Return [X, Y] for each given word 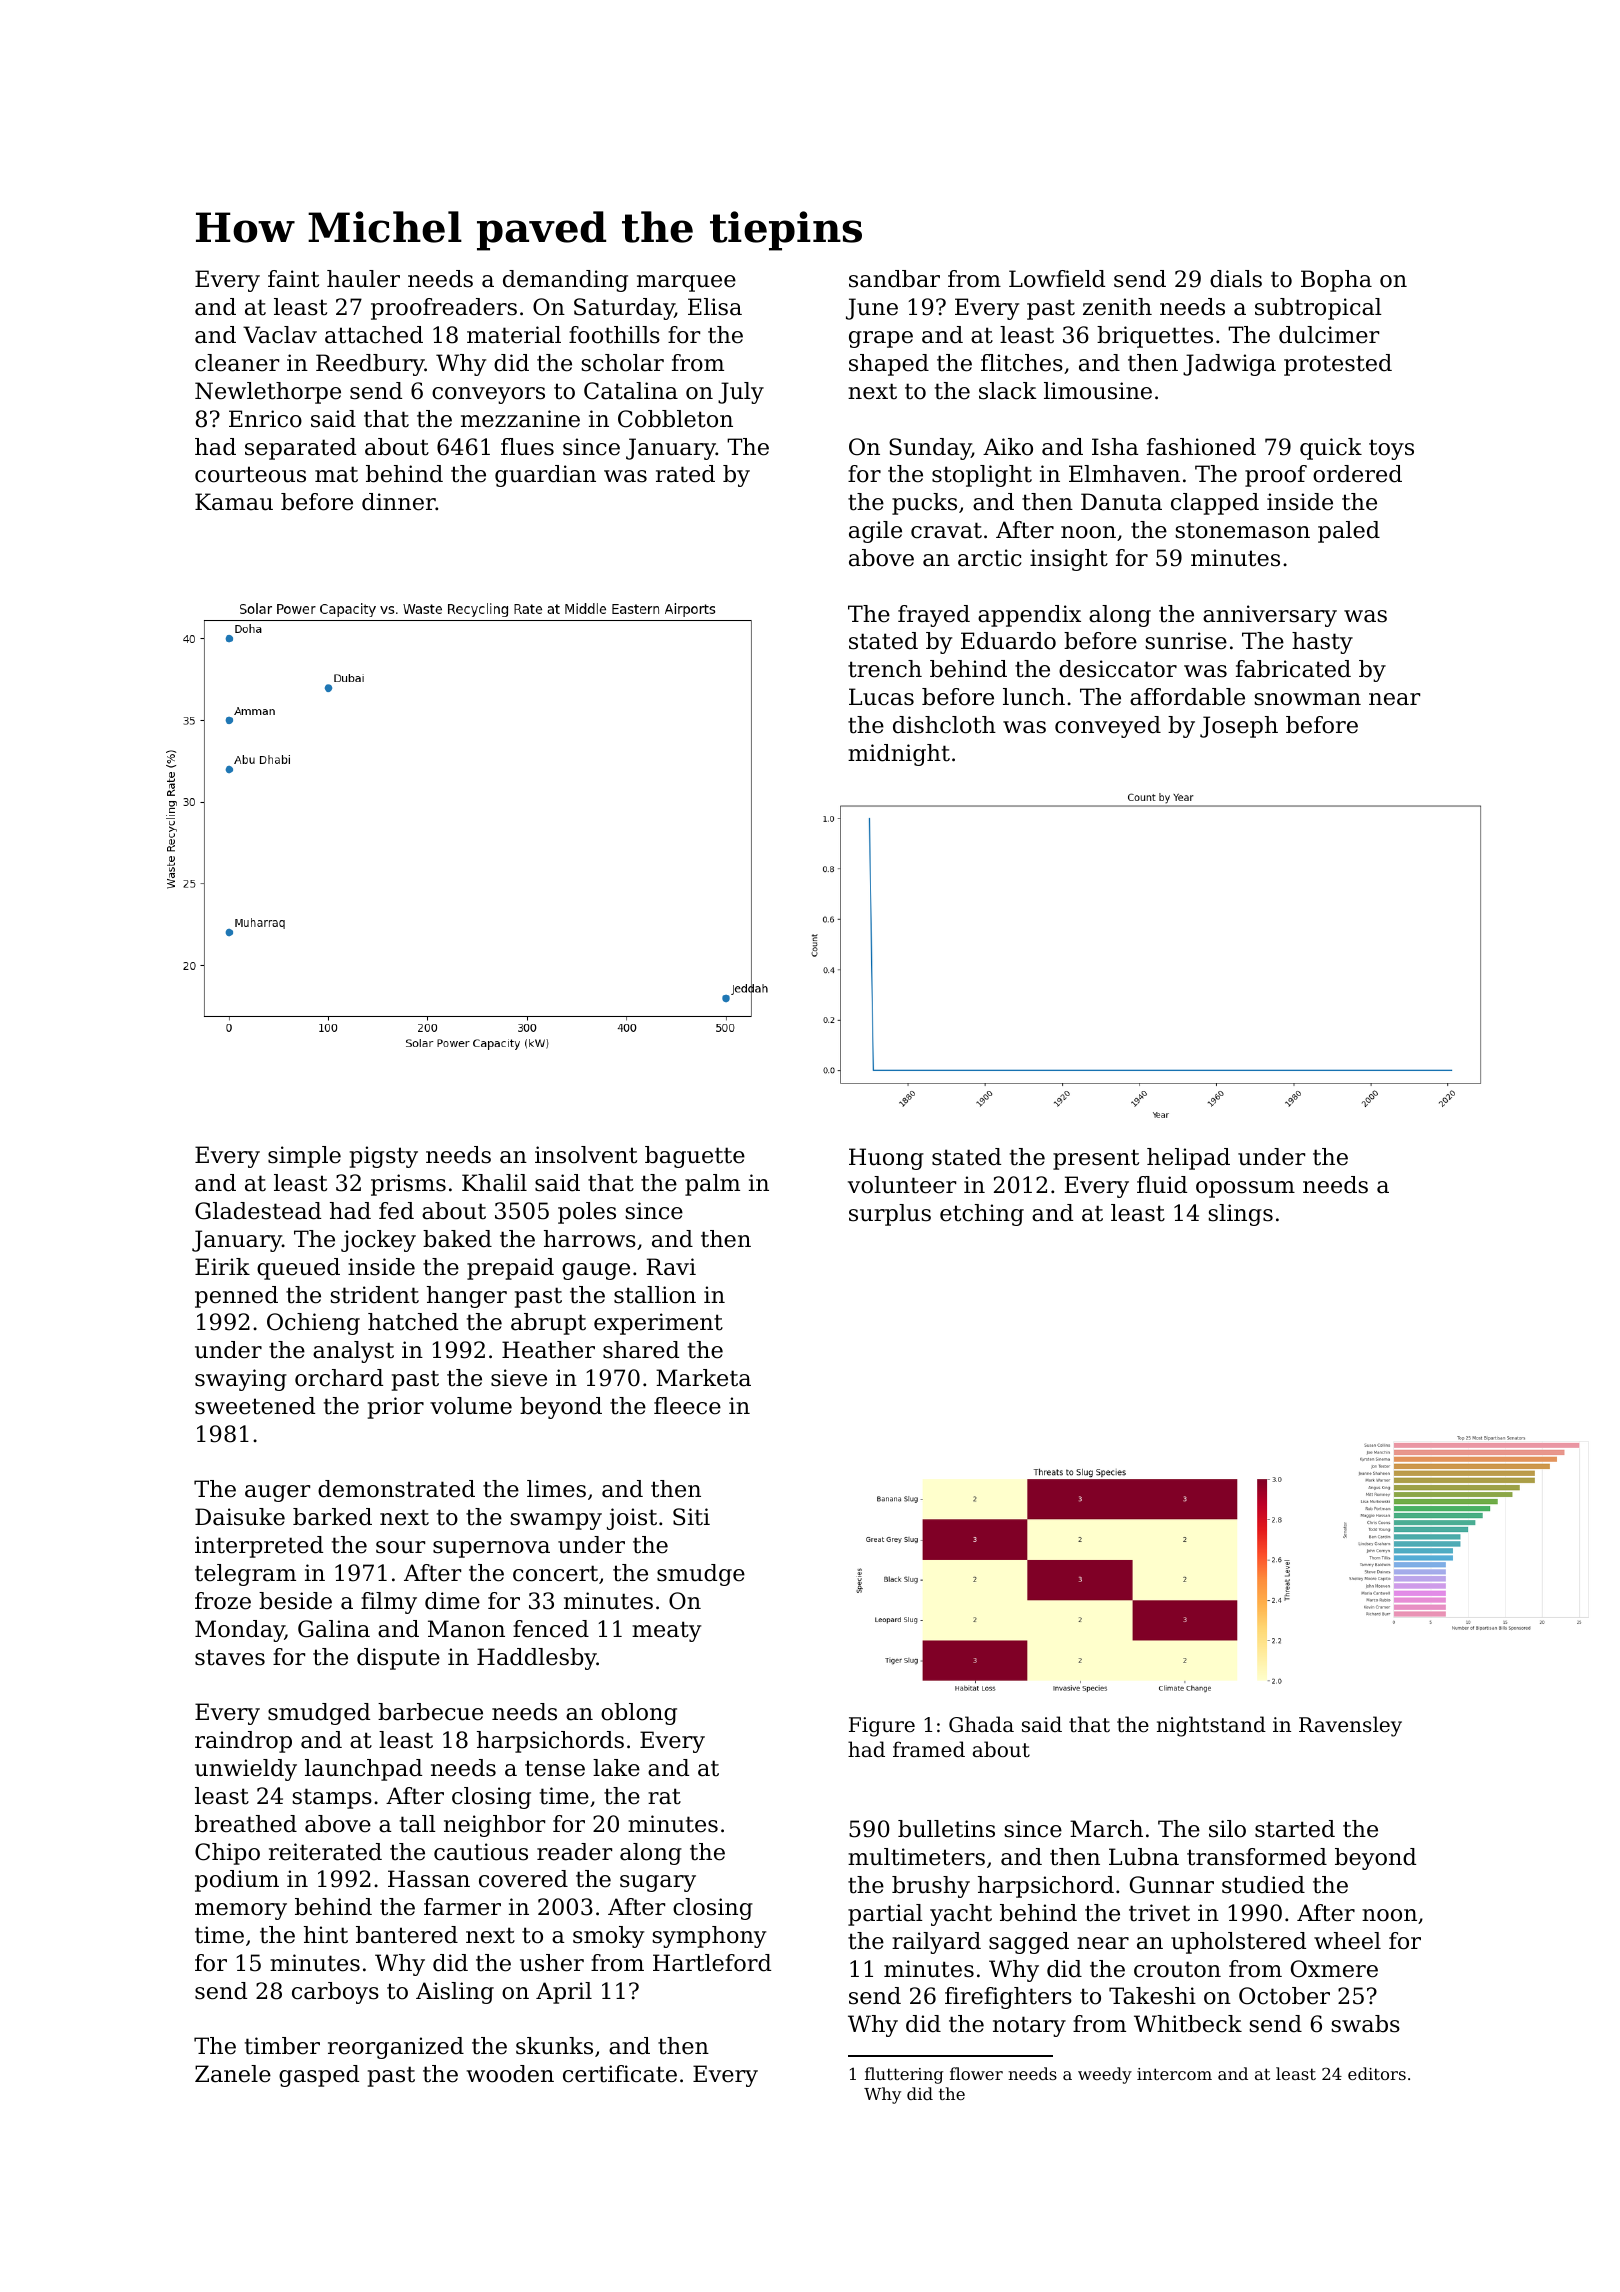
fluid [1162, 1185]
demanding [565, 281]
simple [304, 1157]
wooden [510, 2074]
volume [471, 1406]
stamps [332, 1798]
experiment [658, 1324]
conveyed [1108, 727]
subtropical [1318, 309]
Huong [886, 1159]
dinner [399, 502]
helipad [1188, 1159]
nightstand [1211, 1726]
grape [881, 339]
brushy [931, 1887]
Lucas [881, 697]
